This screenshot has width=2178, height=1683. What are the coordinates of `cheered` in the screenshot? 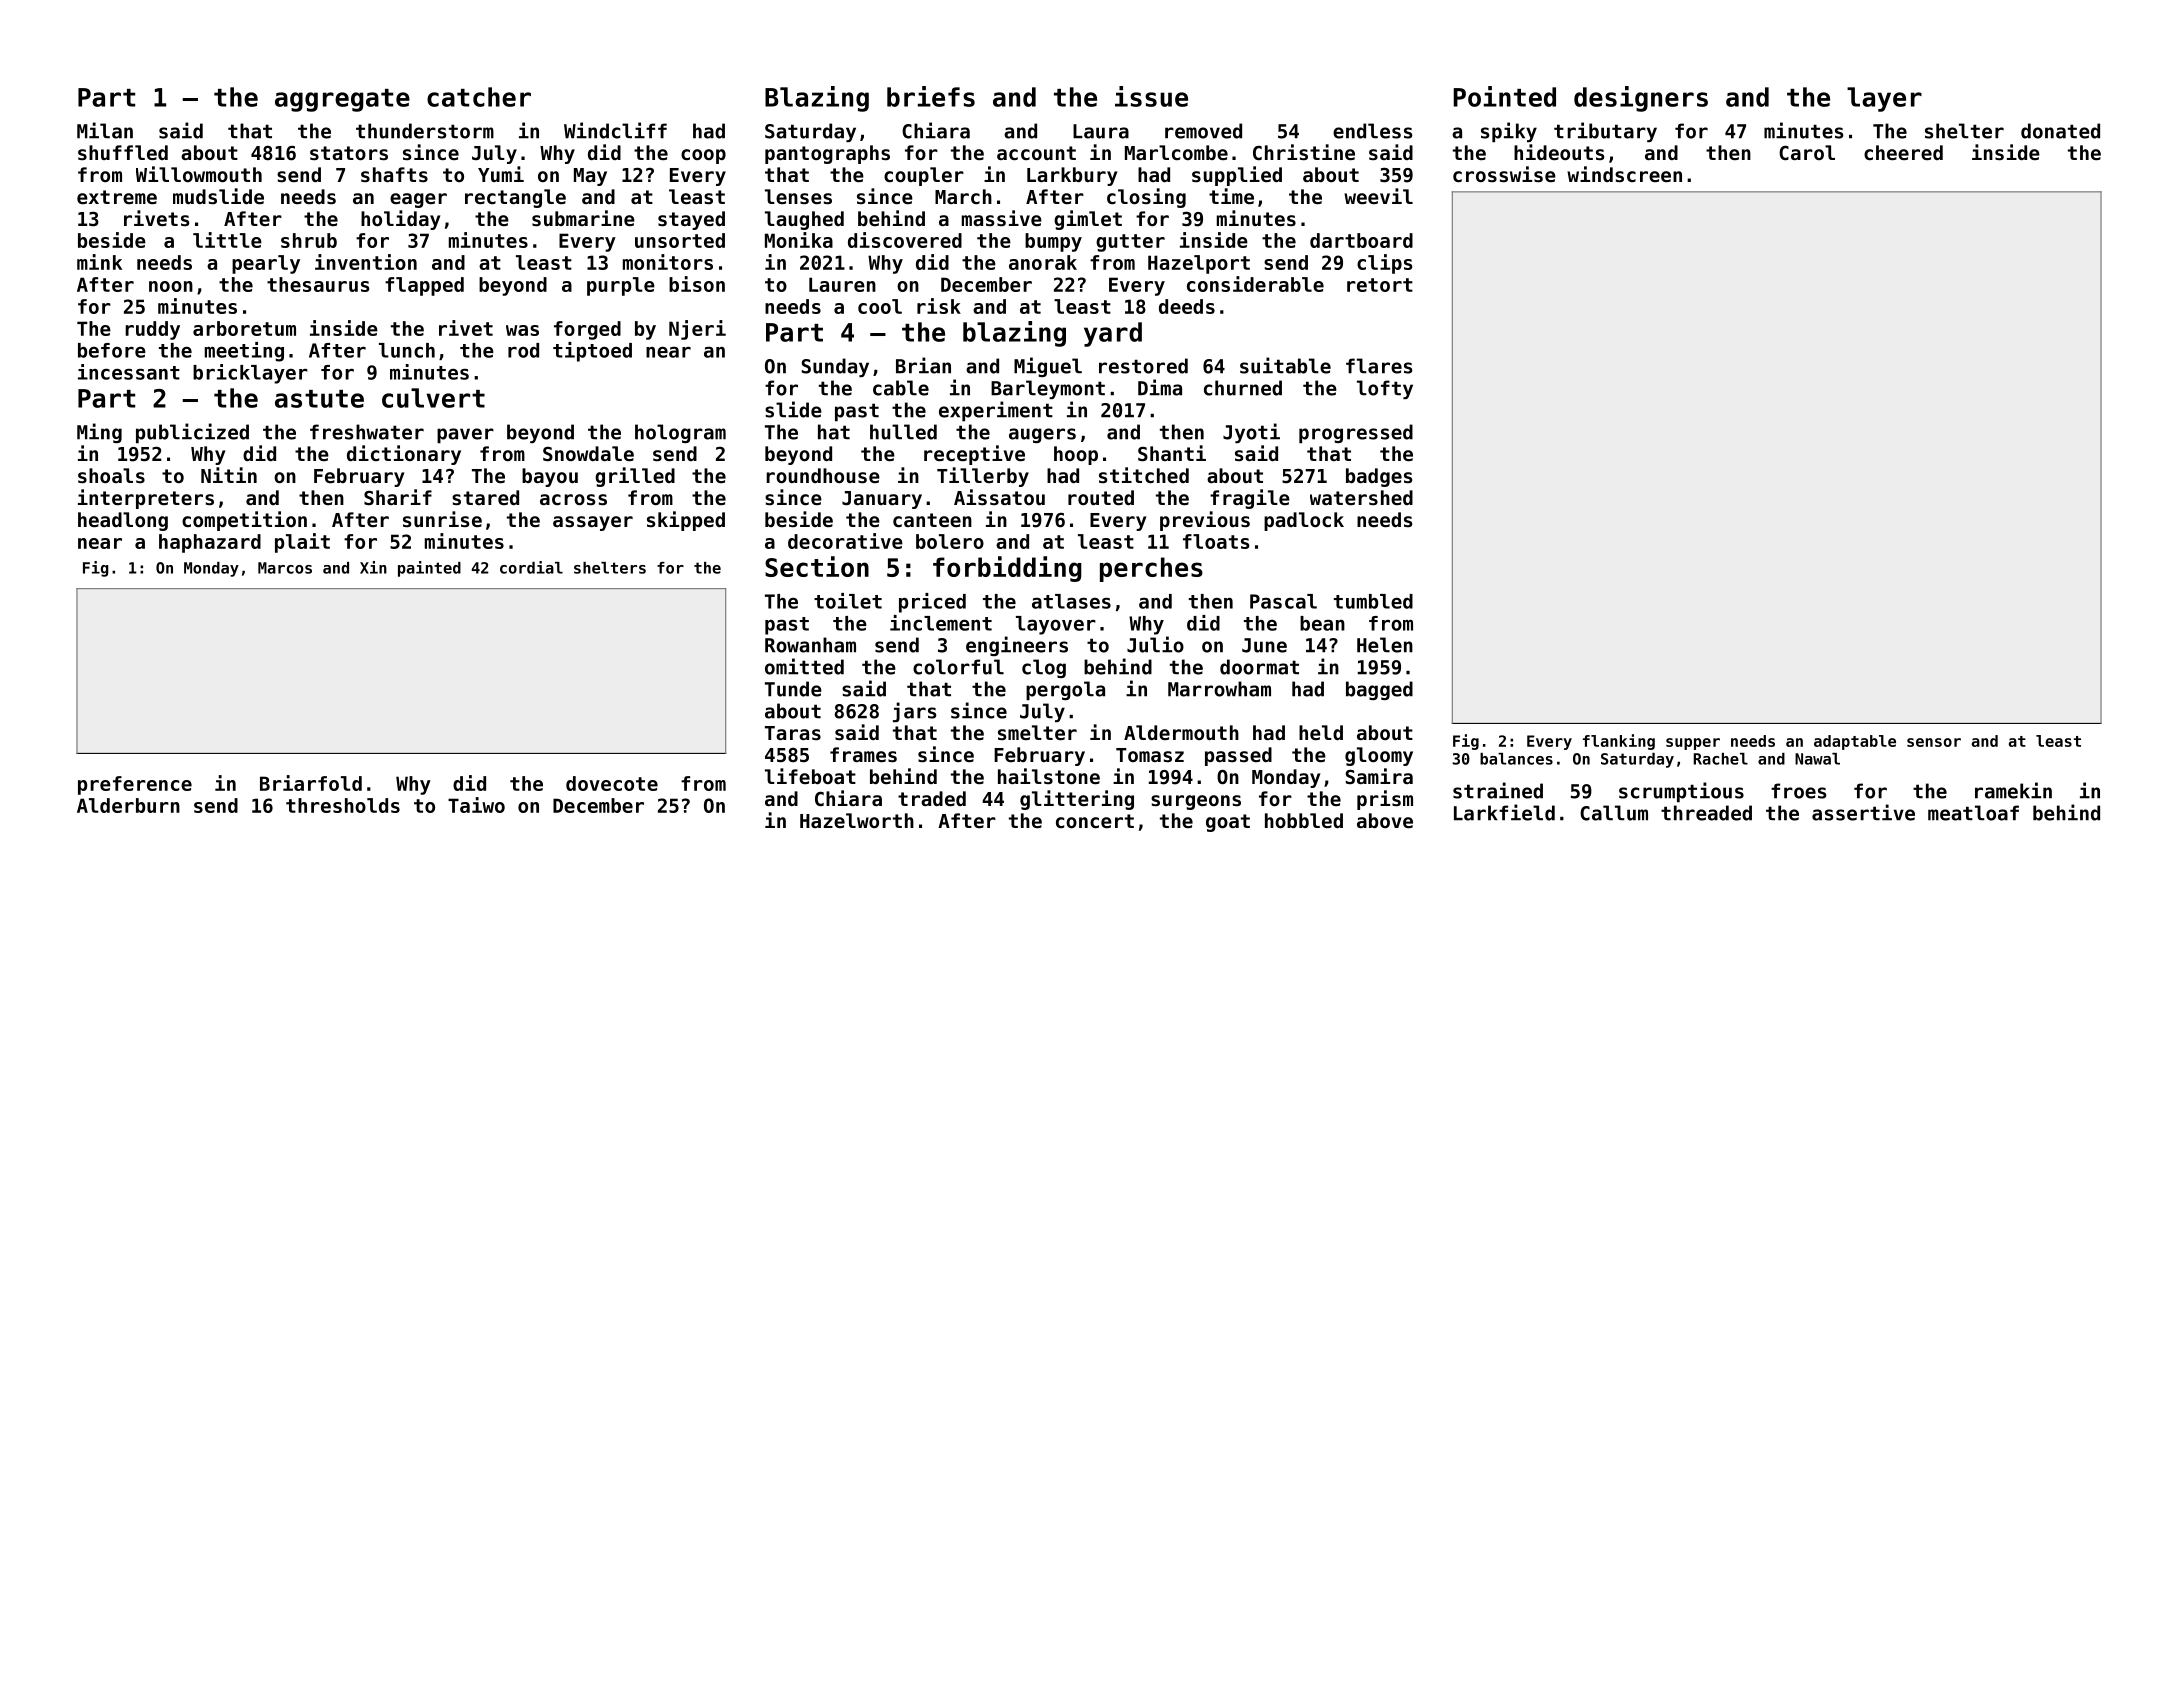 It's located at (1903, 152).
